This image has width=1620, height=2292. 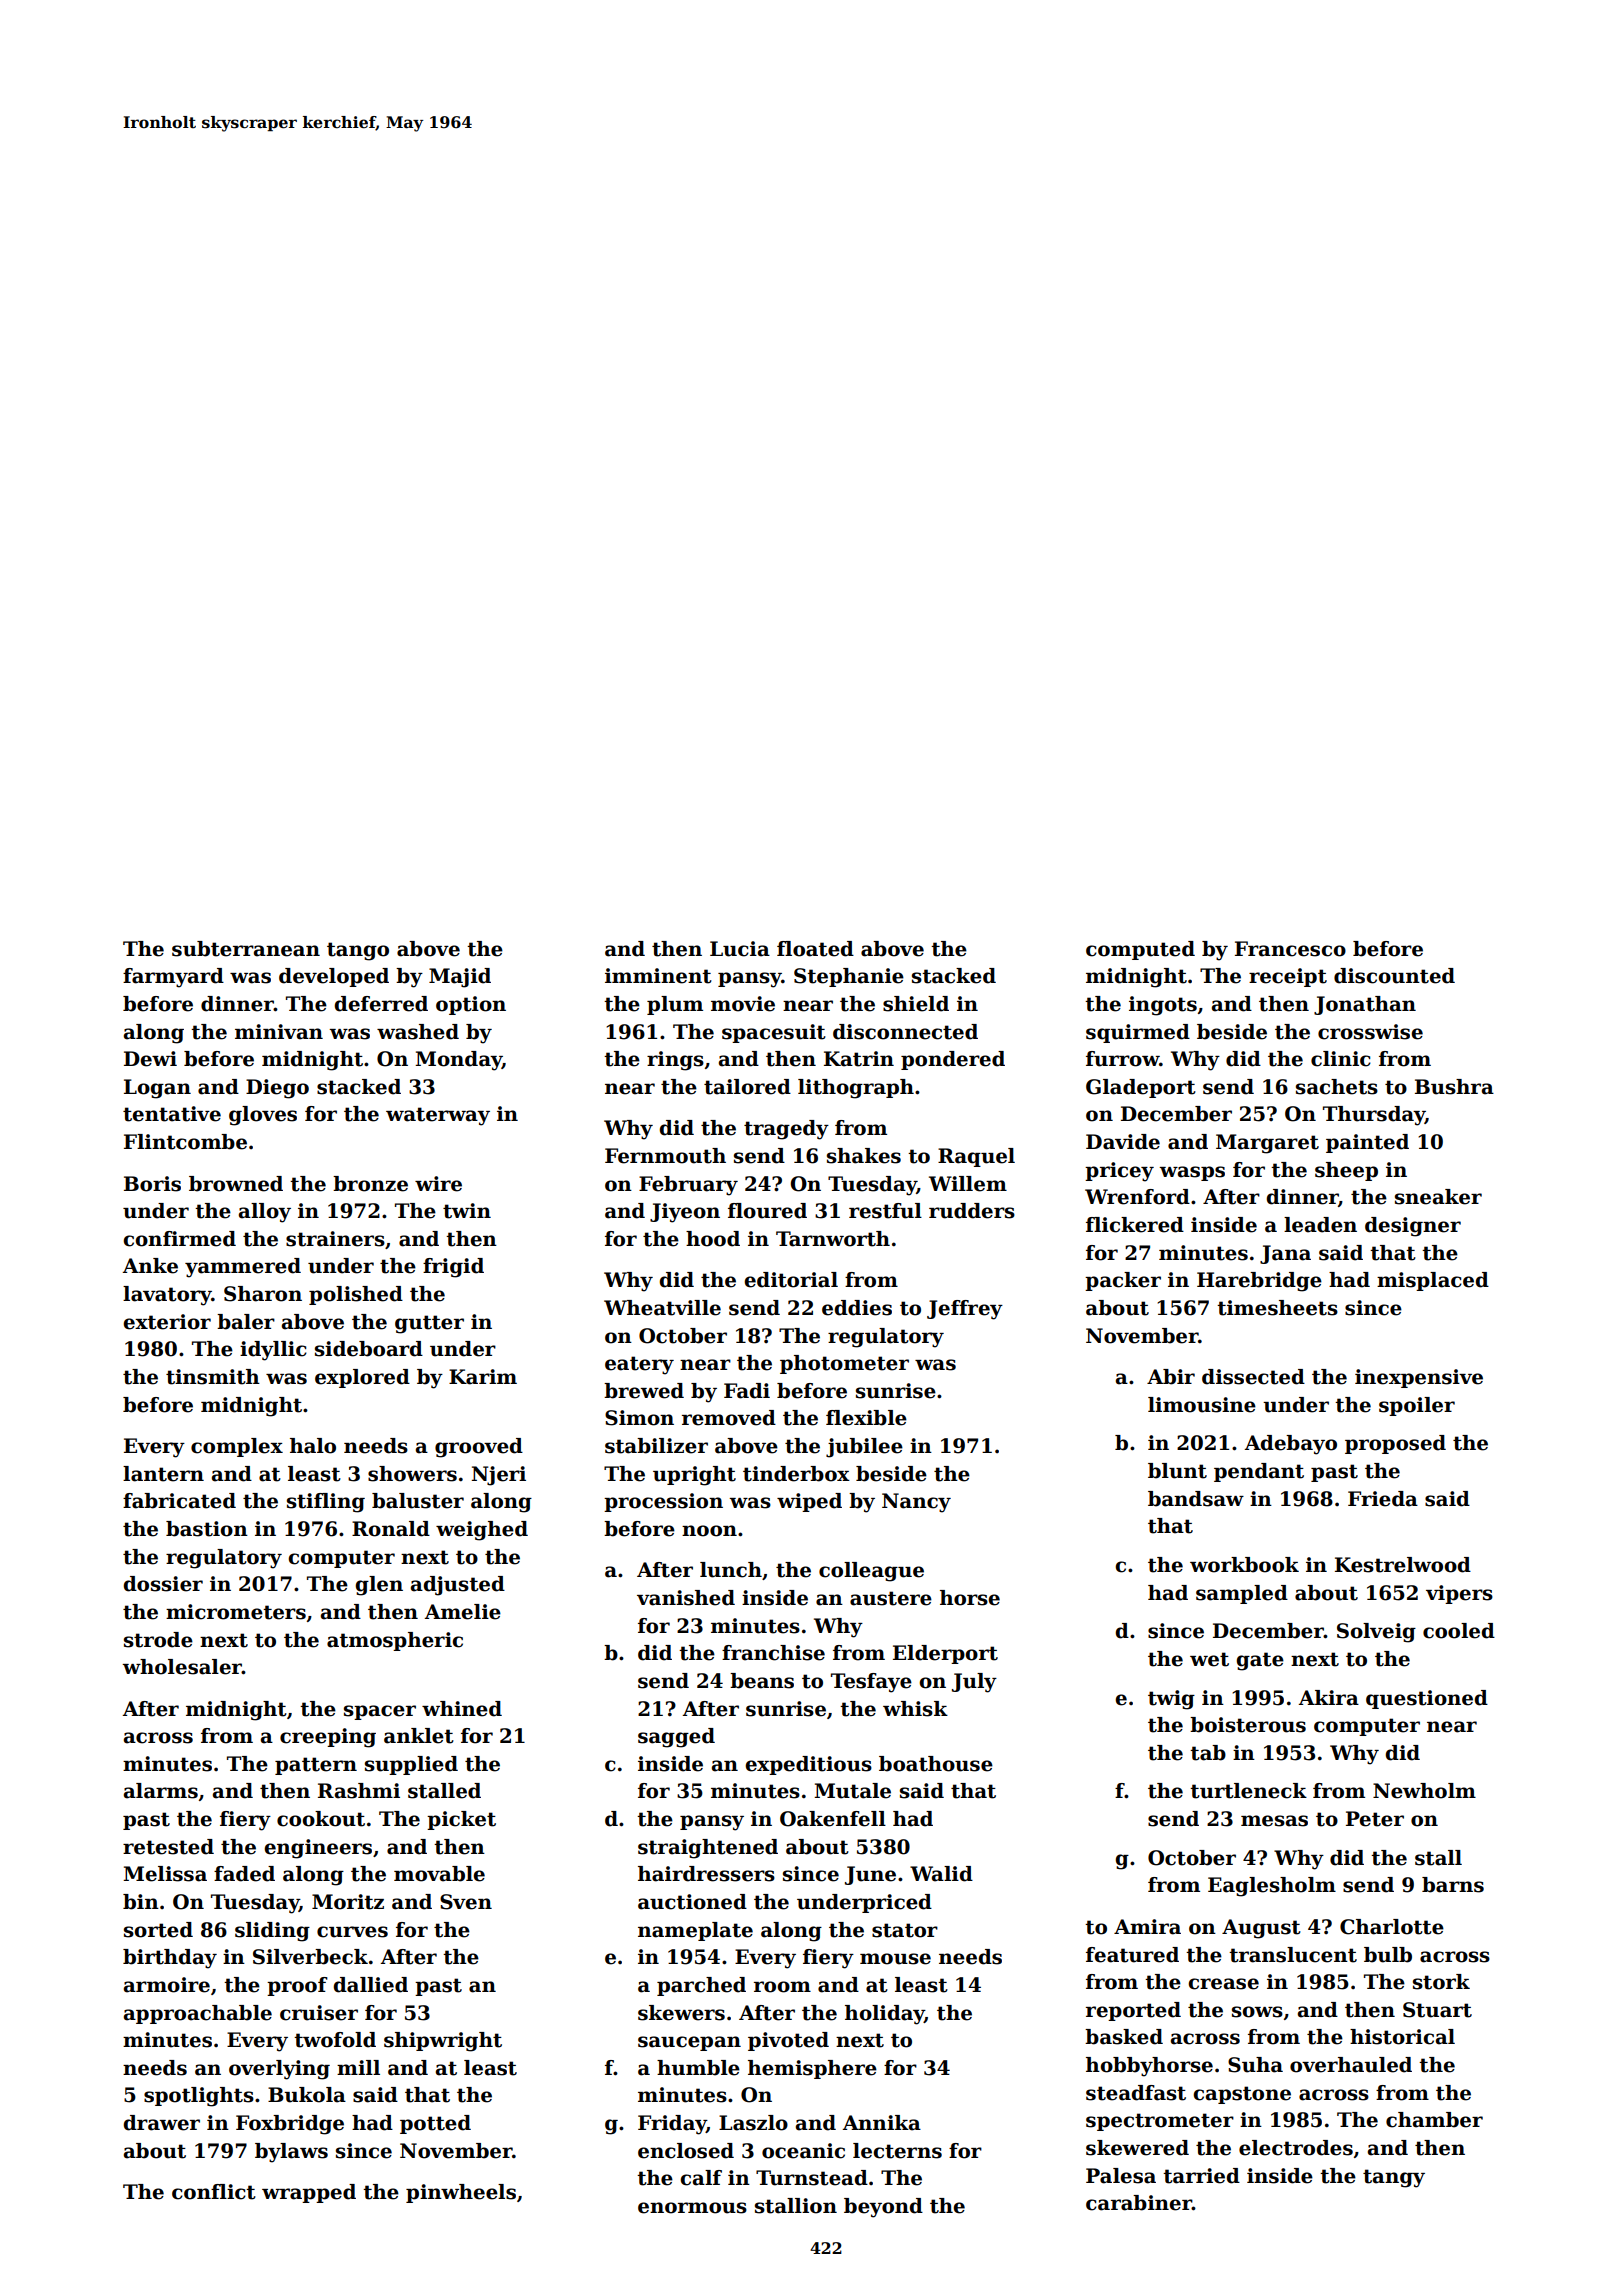 I want to click on Francesco, so click(x=1290, y=949).
